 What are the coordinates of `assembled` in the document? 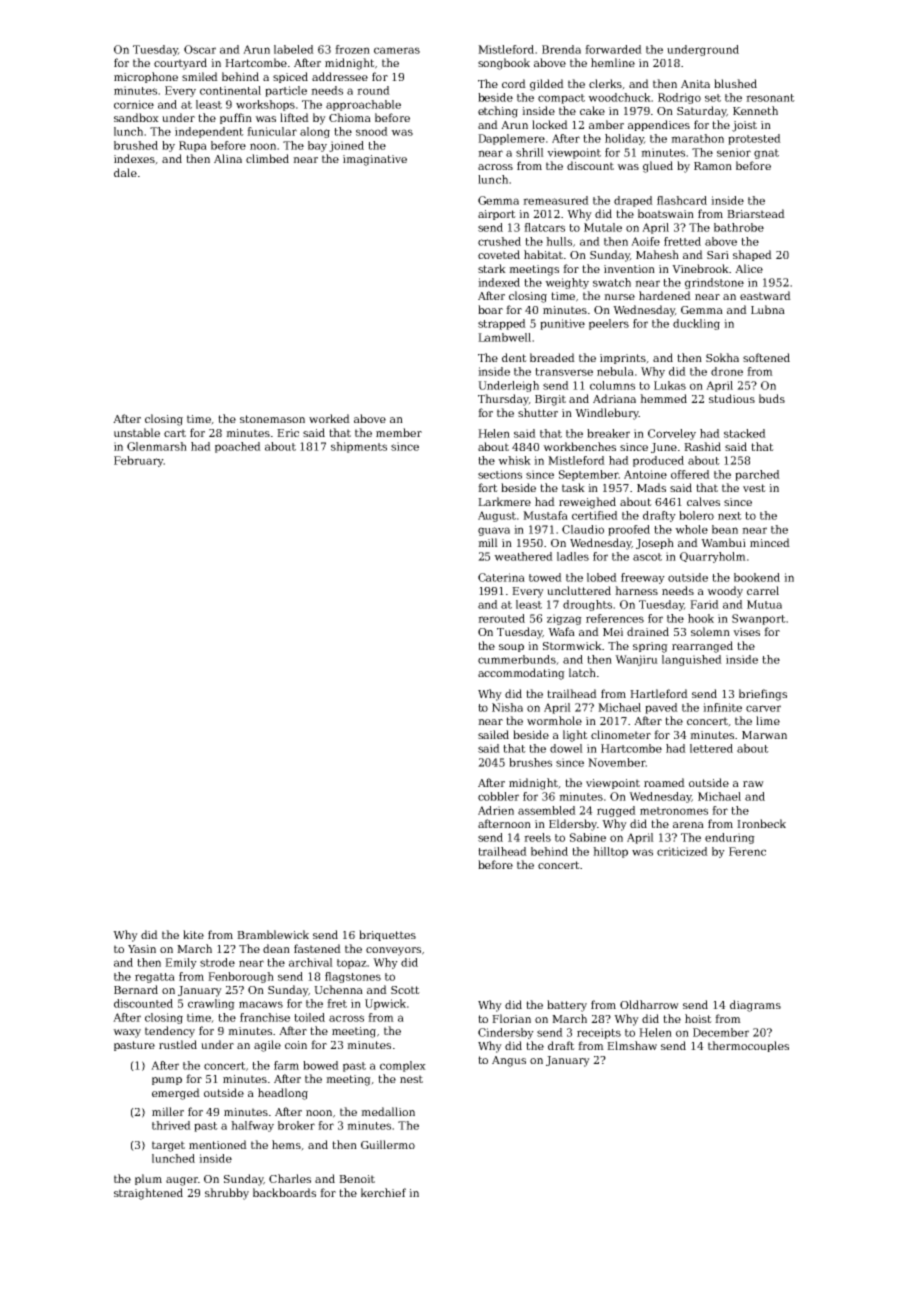 It's located at (547, 810).
